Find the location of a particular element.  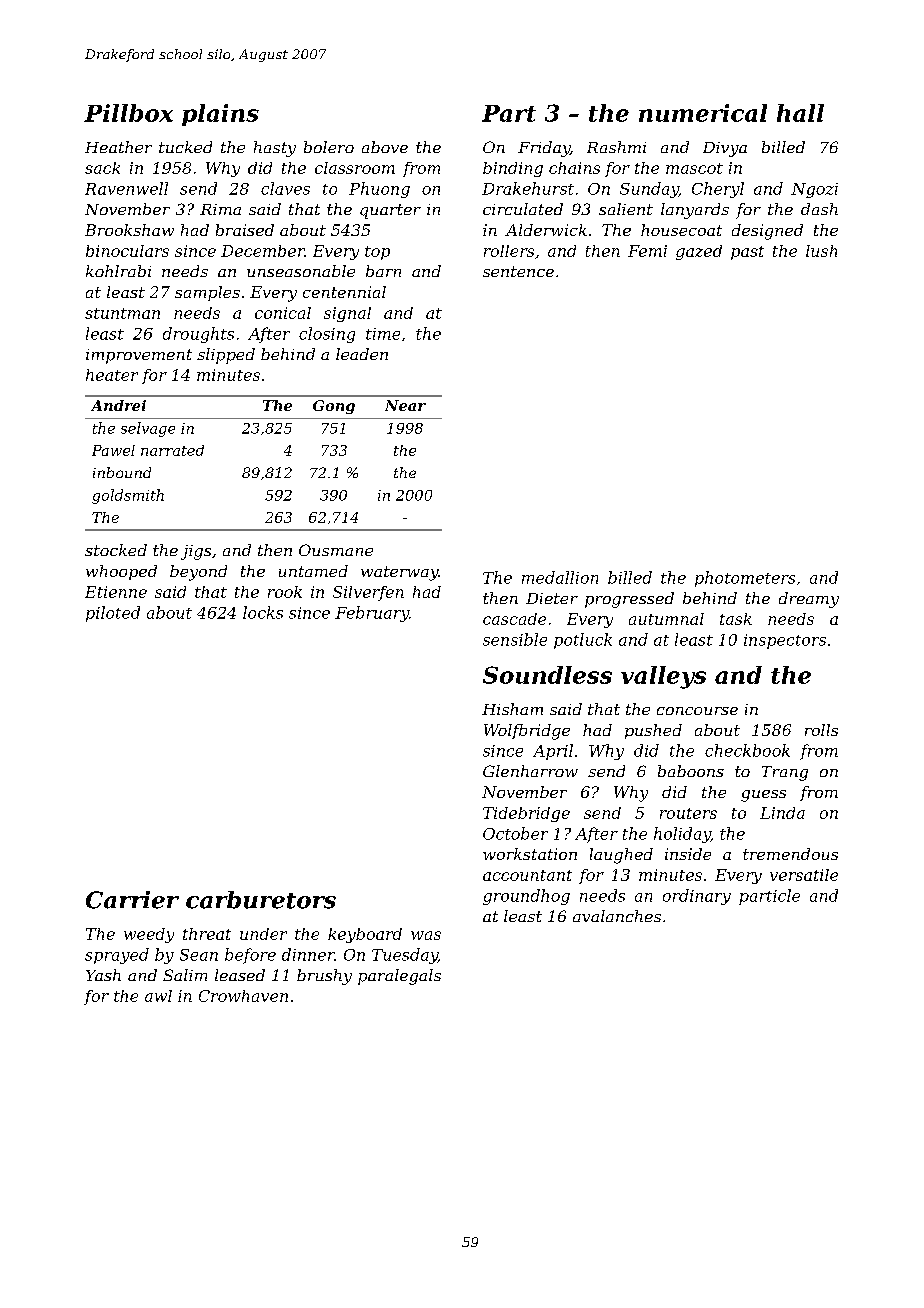

avalanches is located at coordinates (617, 916).
